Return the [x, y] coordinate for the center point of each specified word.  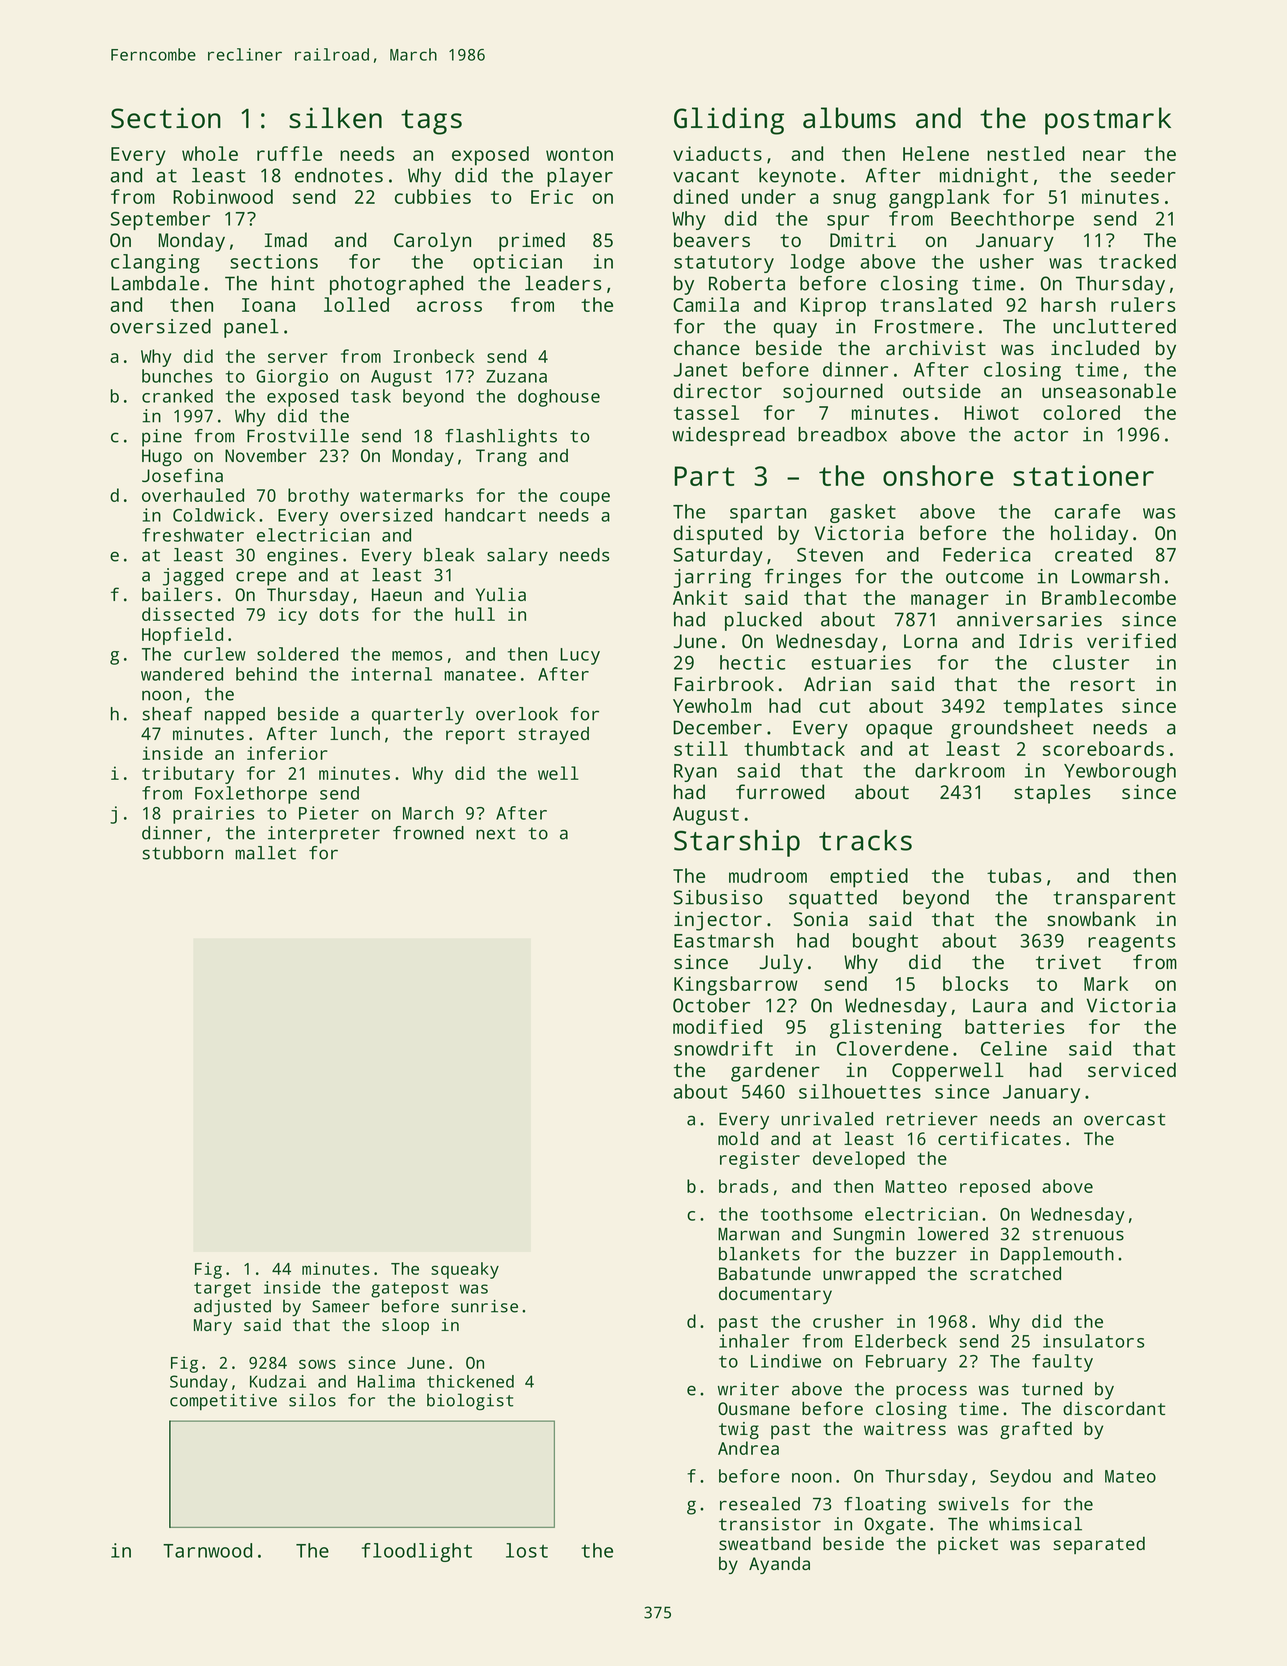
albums [849, 118]
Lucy [580, 656]
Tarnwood [207, 1550]
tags [431, 122]
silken [335, 118]
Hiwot [991, 412]
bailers [177, 594]
